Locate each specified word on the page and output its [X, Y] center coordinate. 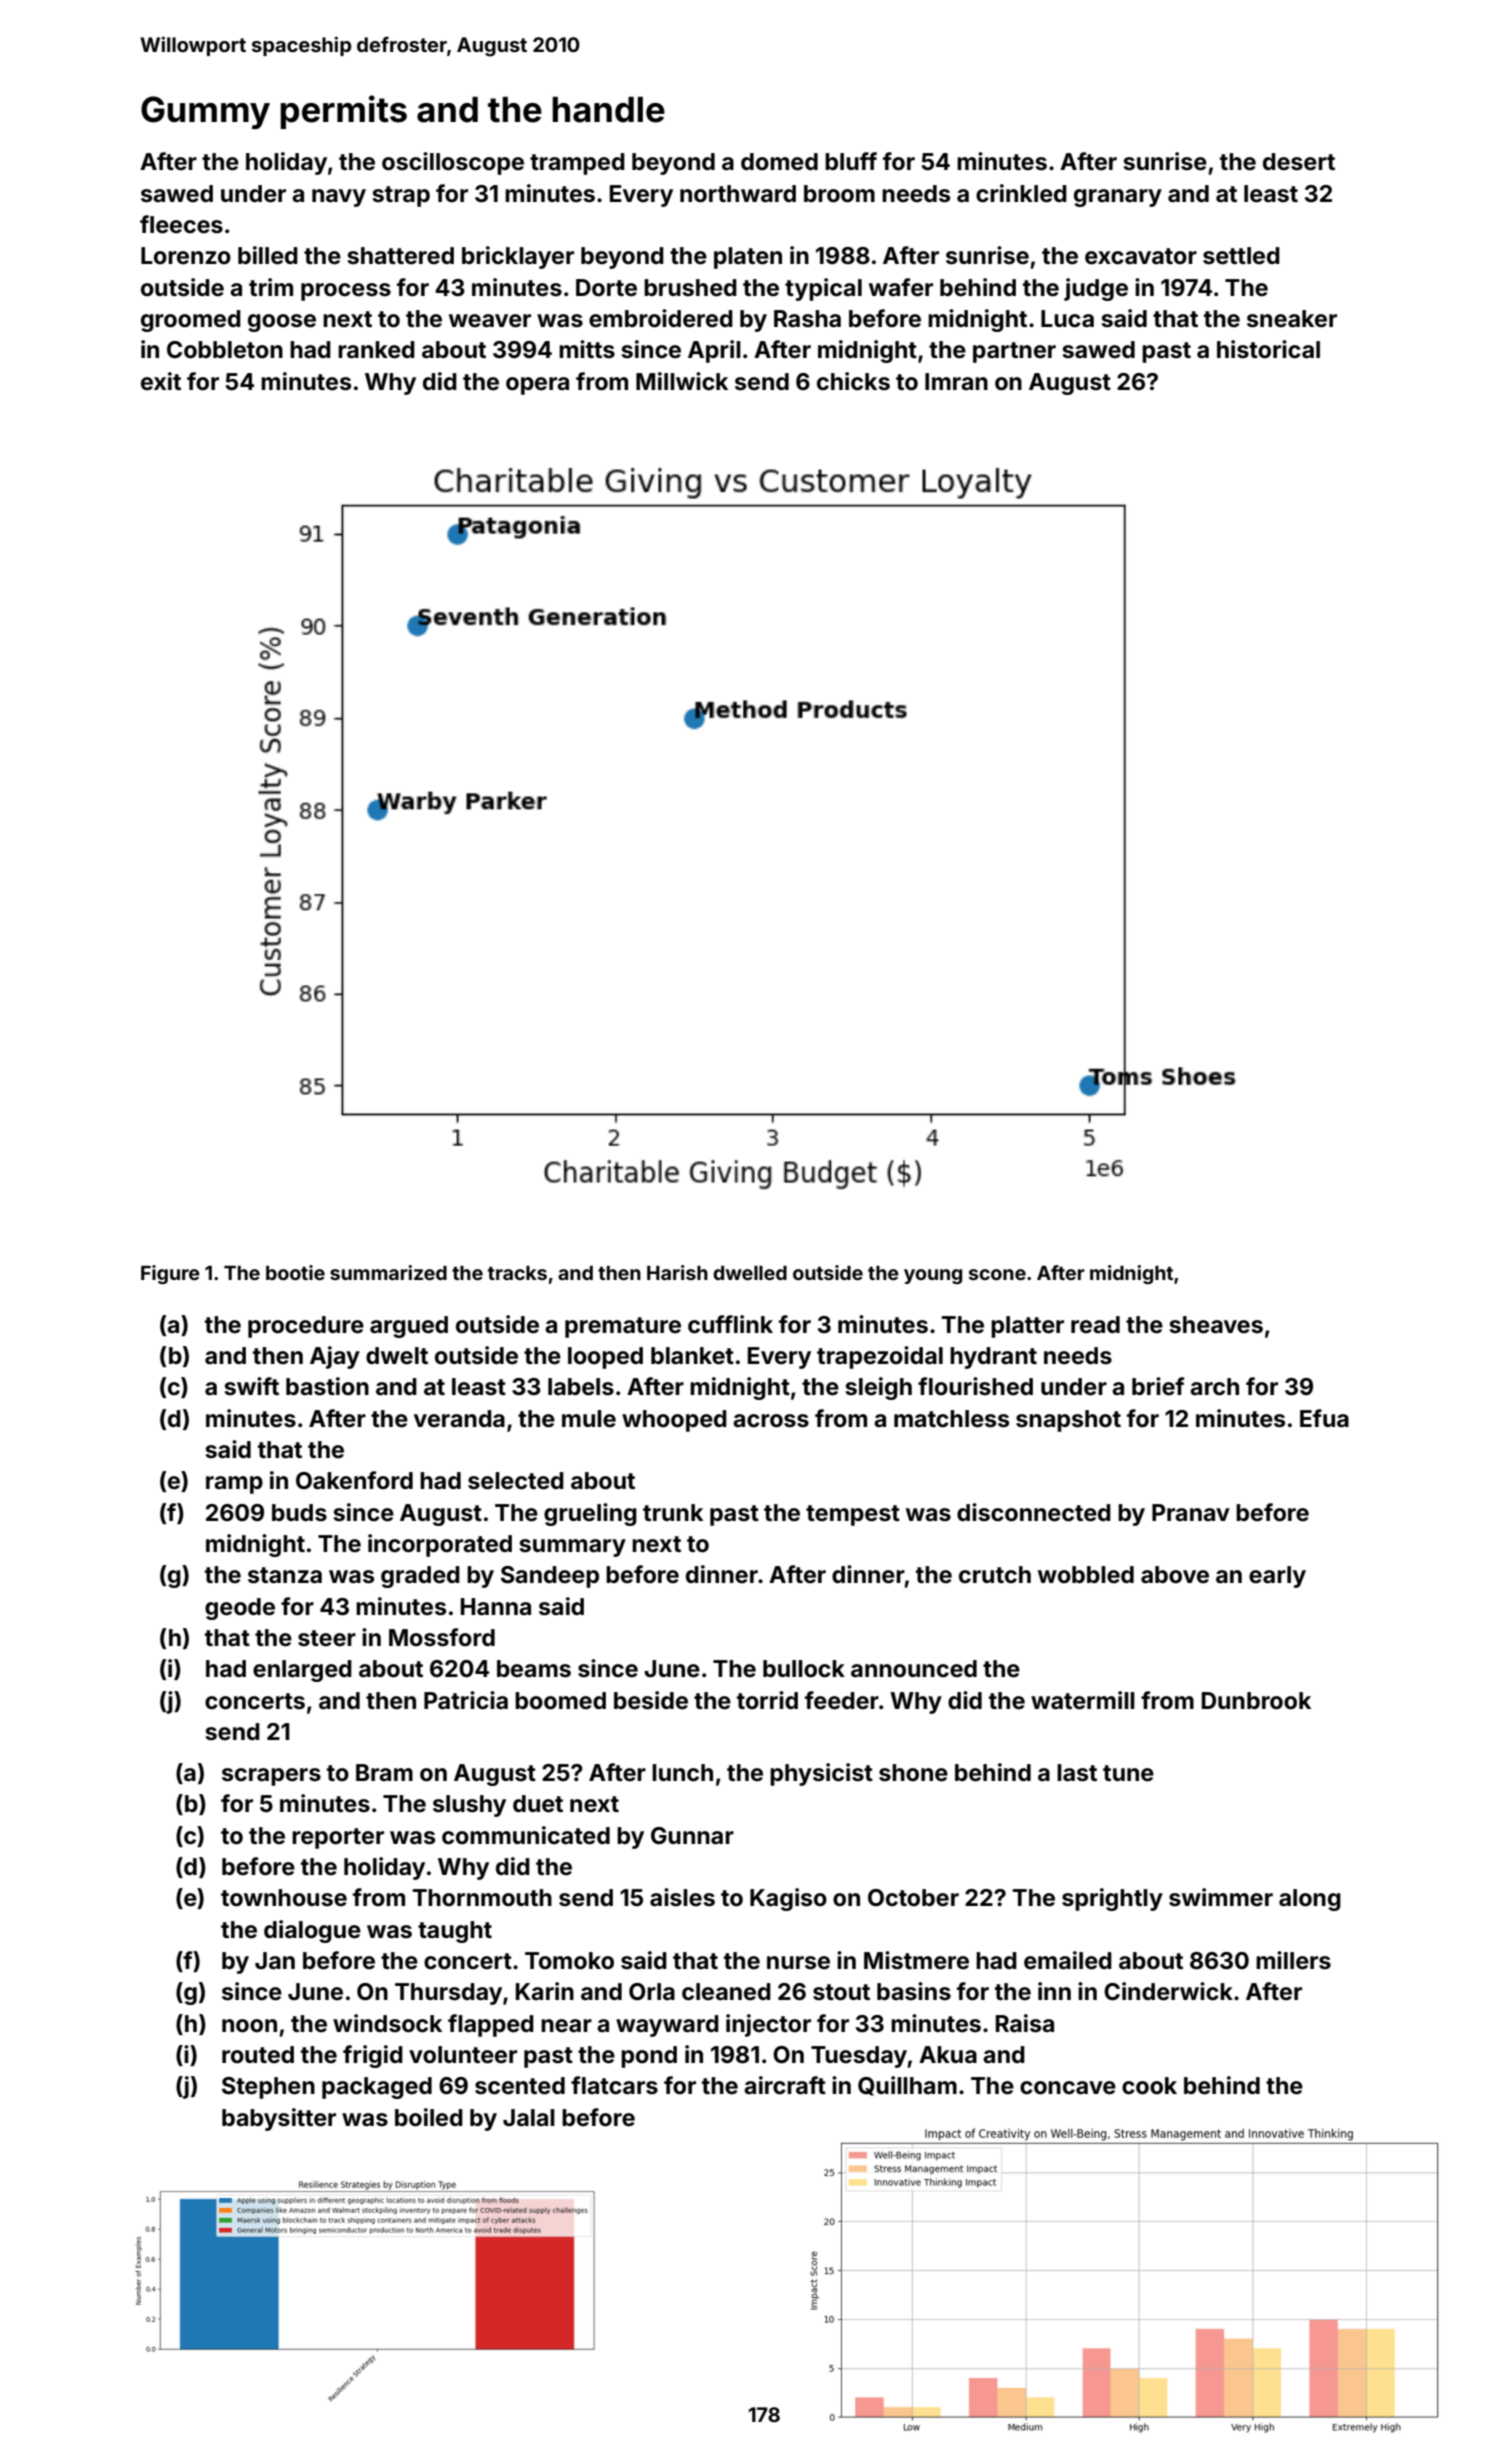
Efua [1324, 1418]
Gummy [205, 112]
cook [1149, 2086]
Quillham [907, 2086]
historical [1268, 349]
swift [252, 1386]
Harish [677, 1272]
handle [608, 110]
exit [161, 381]
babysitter [279, 2119]
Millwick [682, 381]
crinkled [1021, 193]
